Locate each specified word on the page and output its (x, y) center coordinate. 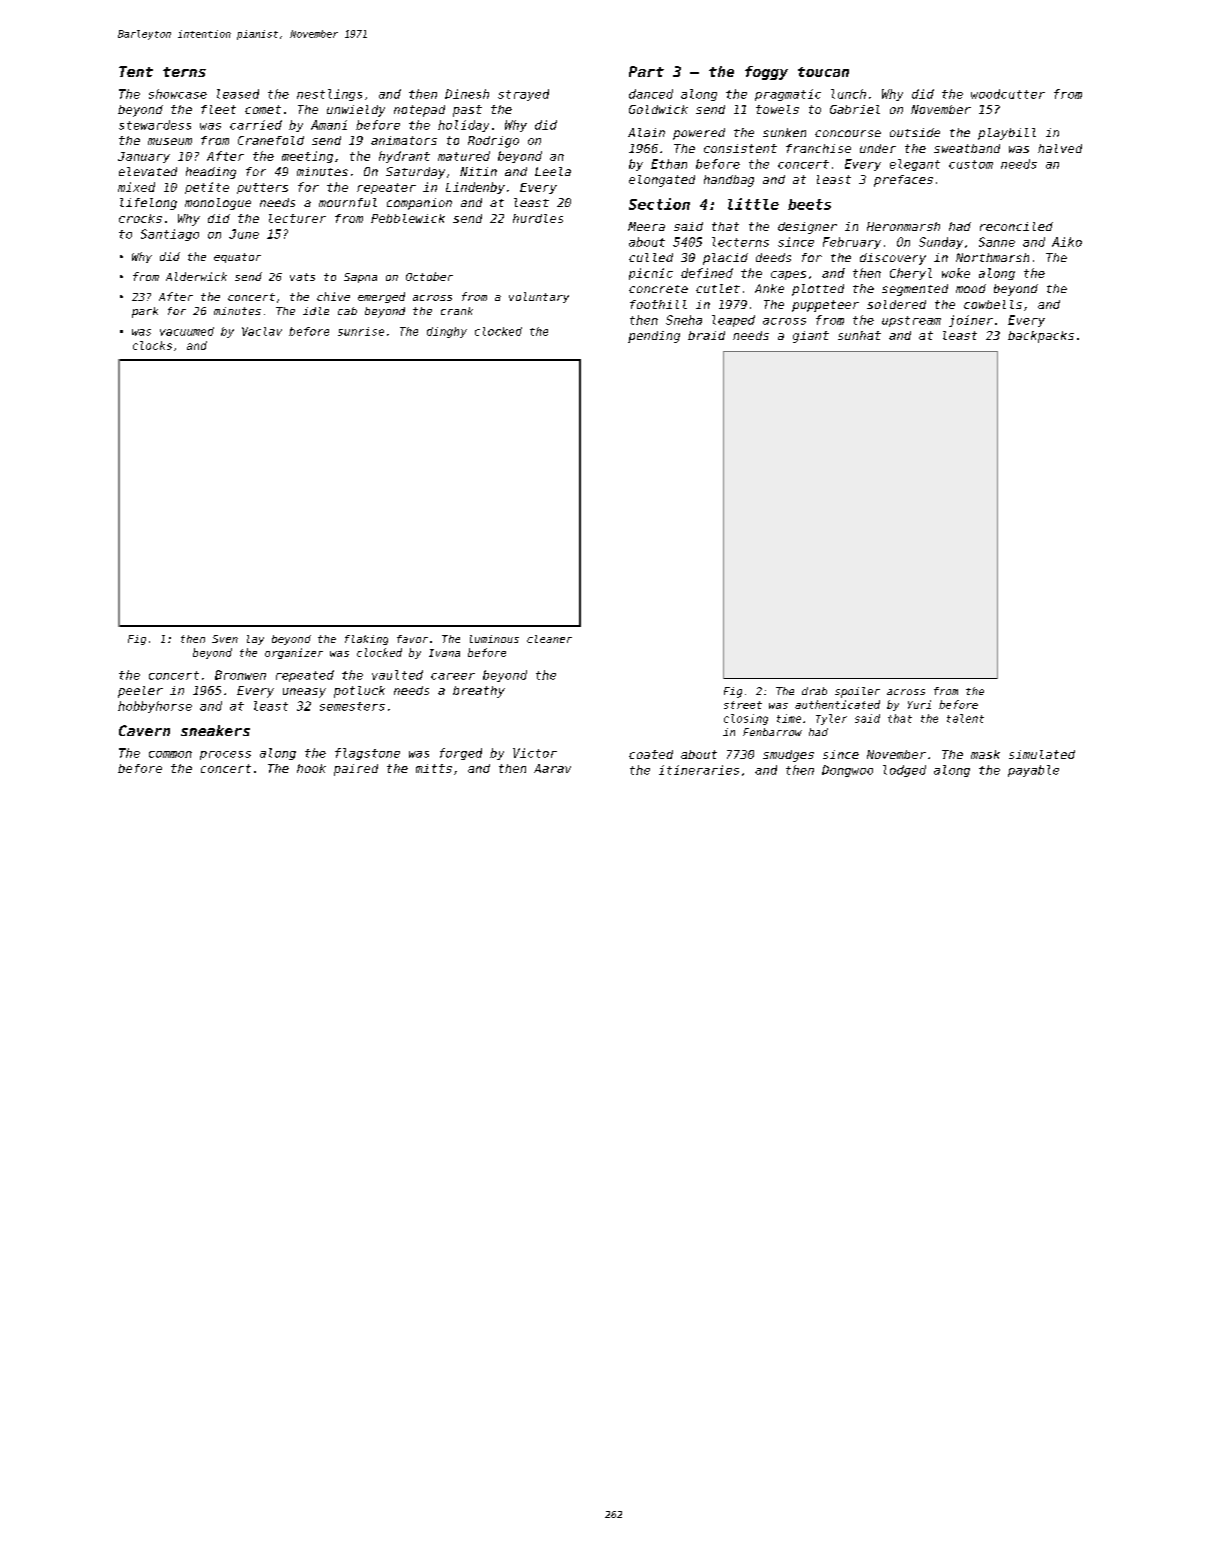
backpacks (1041, 337)
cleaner (549, 639)
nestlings (329, 95)
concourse (848, 133)
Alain (646, 132)
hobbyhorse (155, 707)
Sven (225, 639)
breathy (479, 692)
